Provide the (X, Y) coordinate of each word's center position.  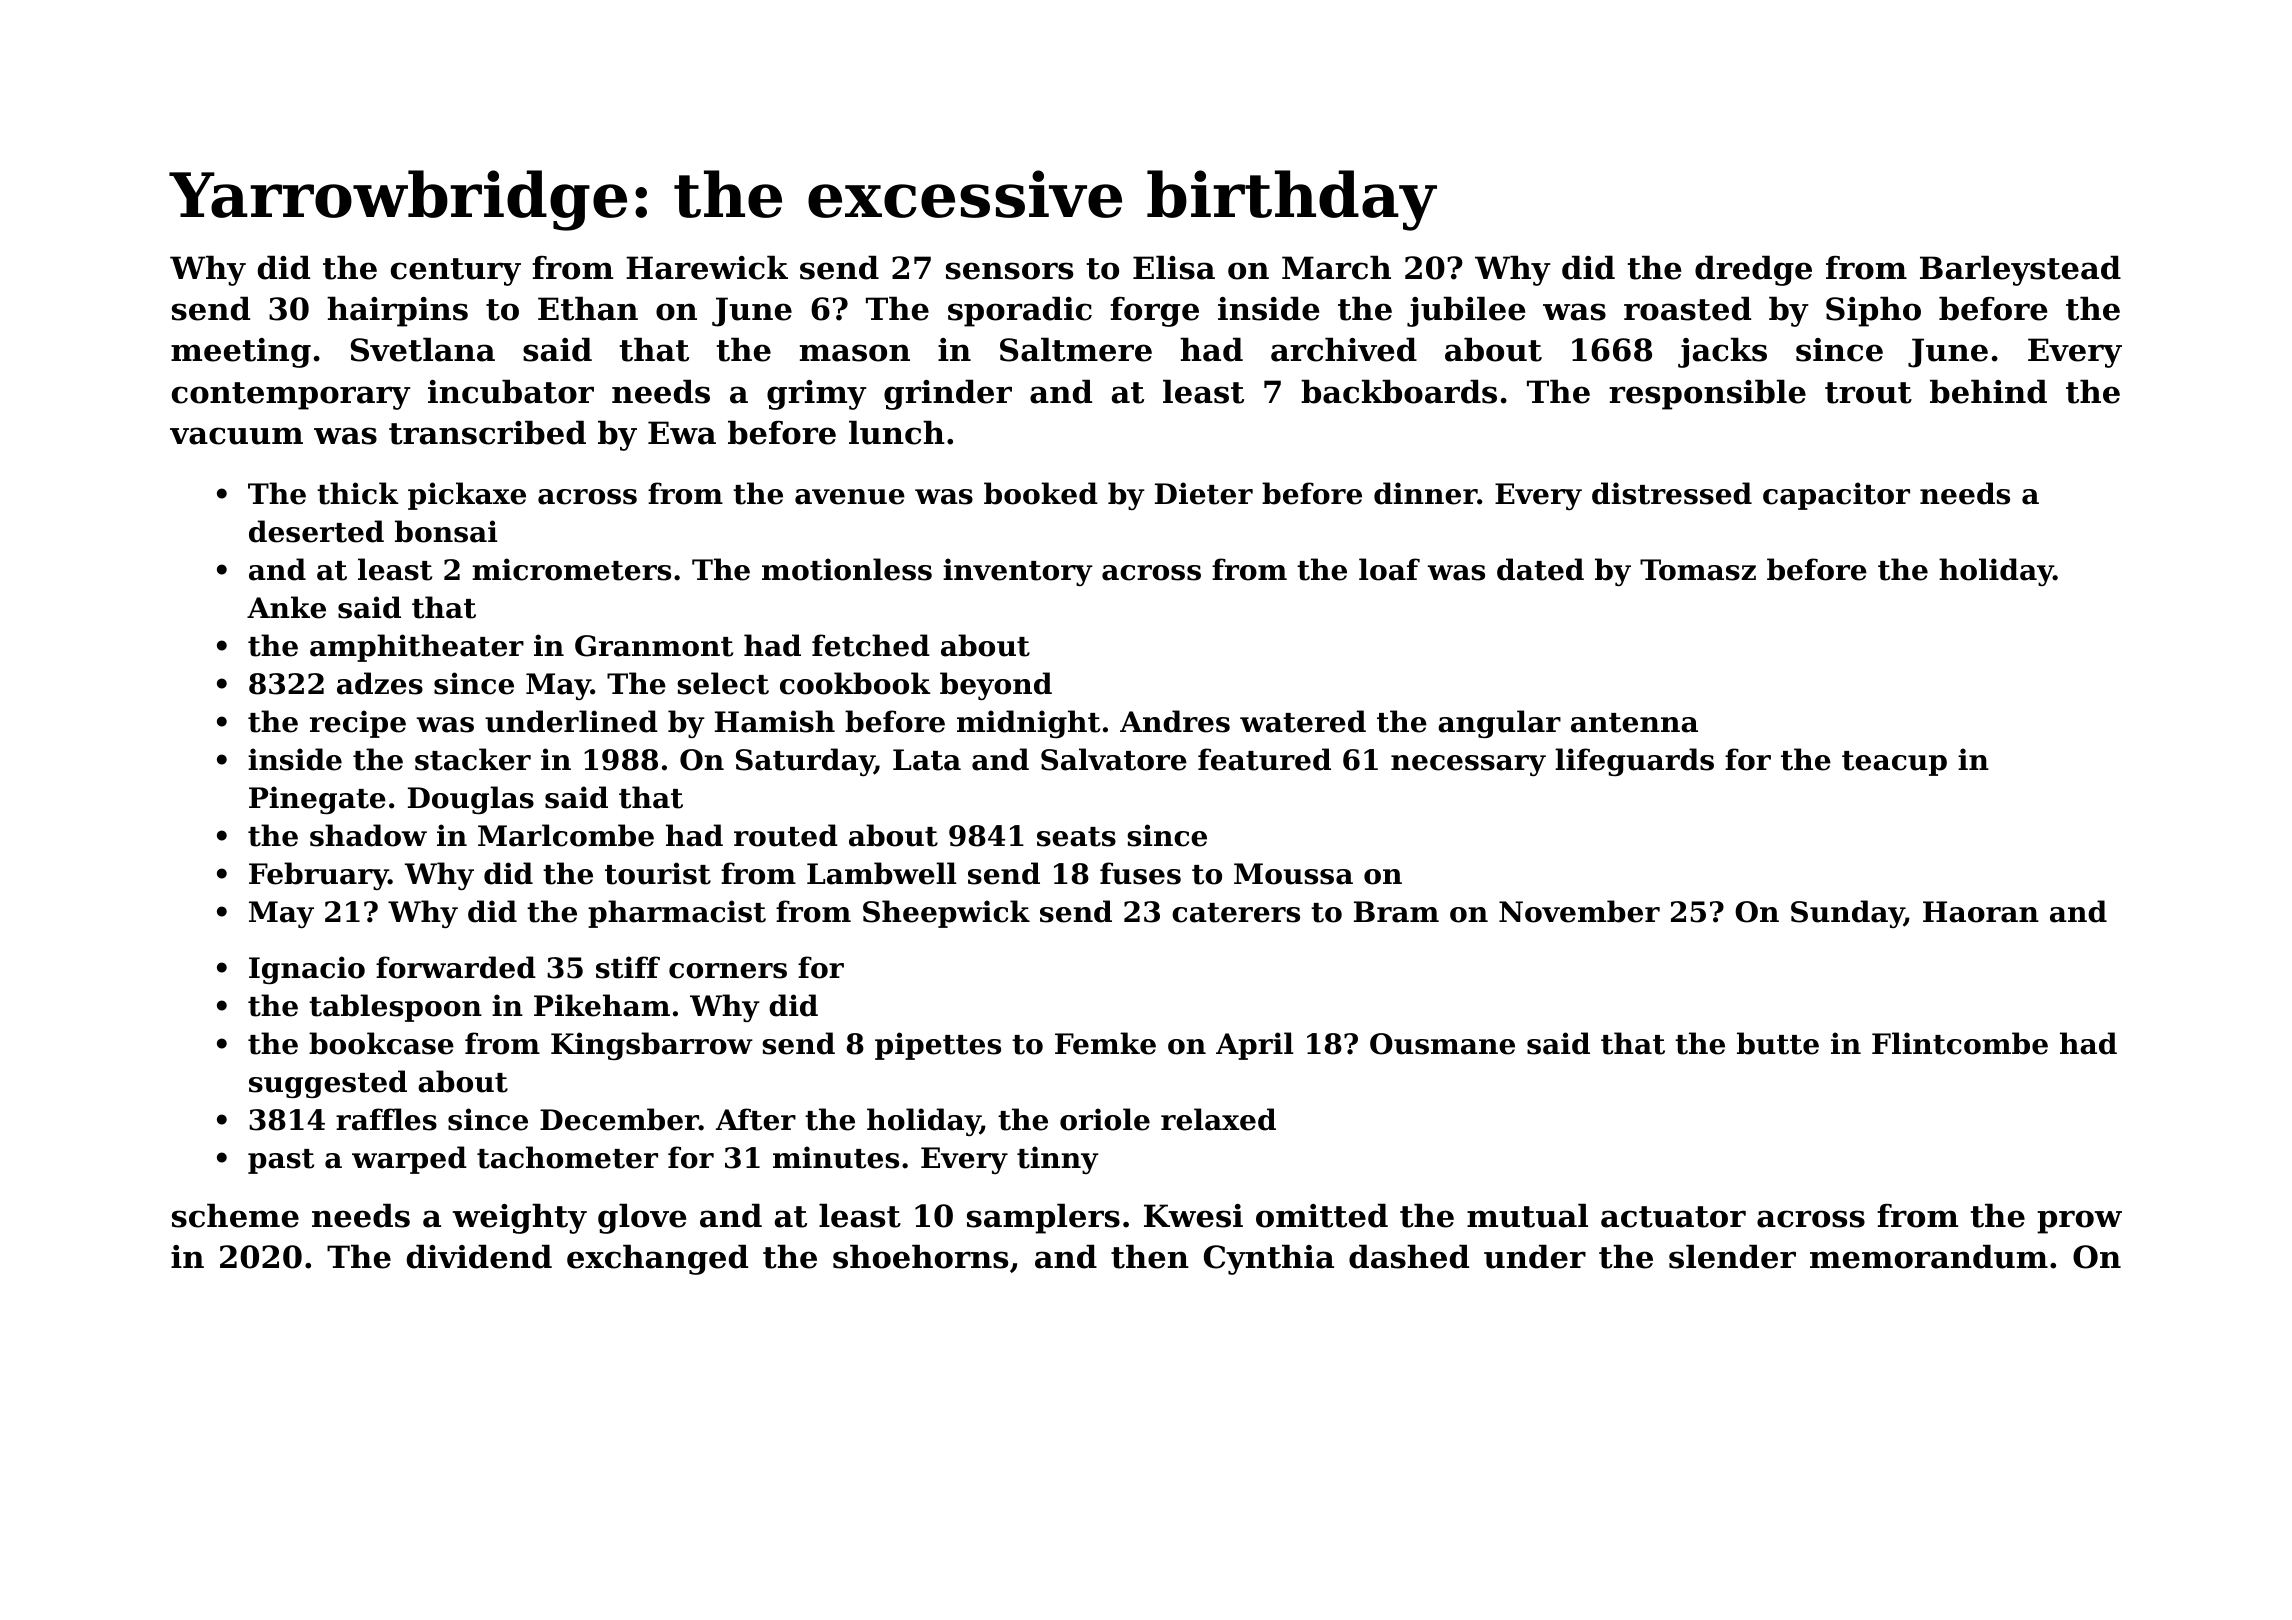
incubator (511, 391)
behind (1988, 391)
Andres (1175, 721)
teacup (1894, 763)
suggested (328, 1084)
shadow (368, 835)
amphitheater (417, 648)
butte (1778, 1043)
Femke (1105, 1043)
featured (1264, 759)
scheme (235, 1215)
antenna (1634, 723)
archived (1344, 349)
